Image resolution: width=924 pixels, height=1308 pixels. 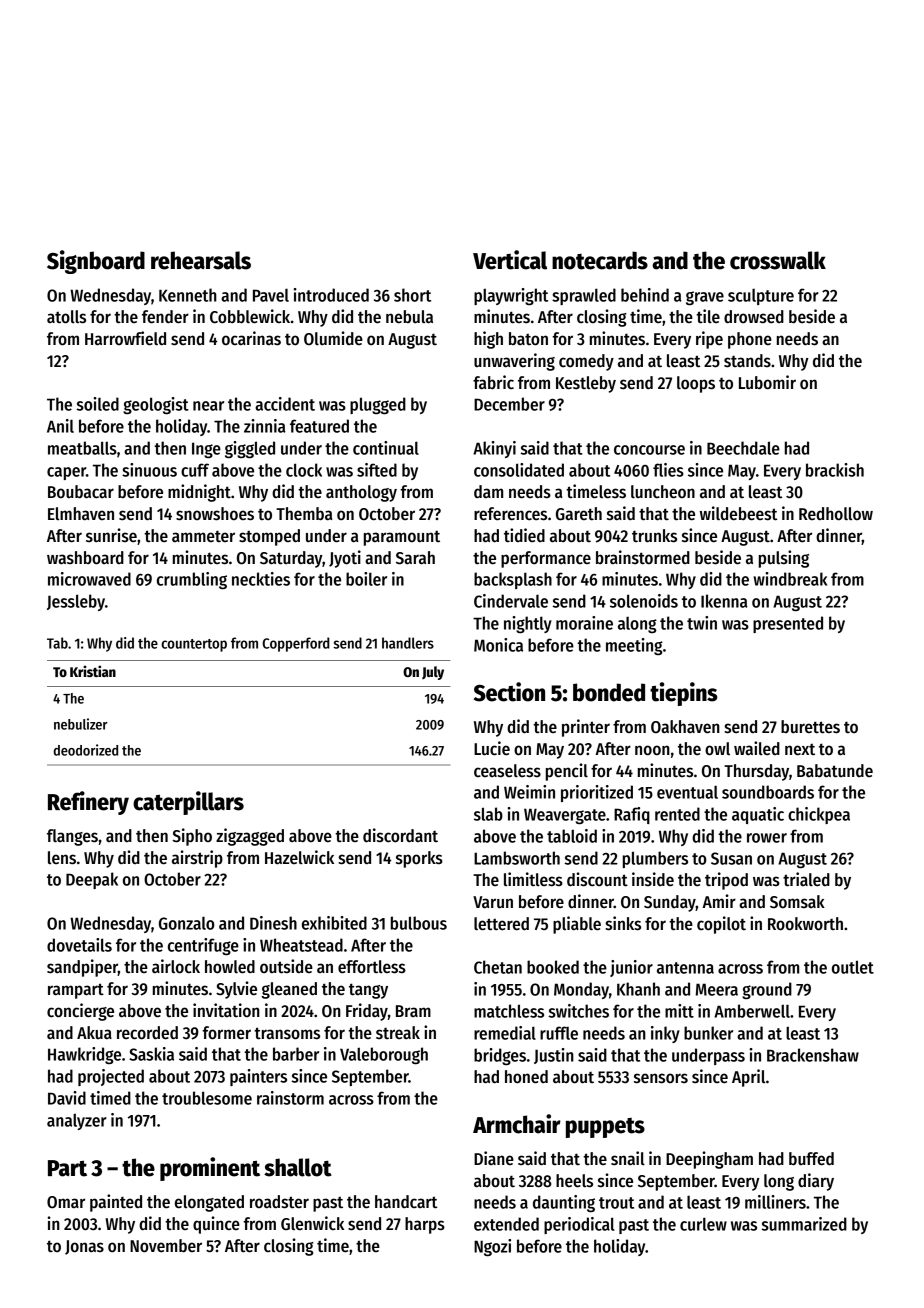 What do you see at coordinates (684, 694) in the screenshot?
I see `tiepins` at bounding box center [684, 694].
